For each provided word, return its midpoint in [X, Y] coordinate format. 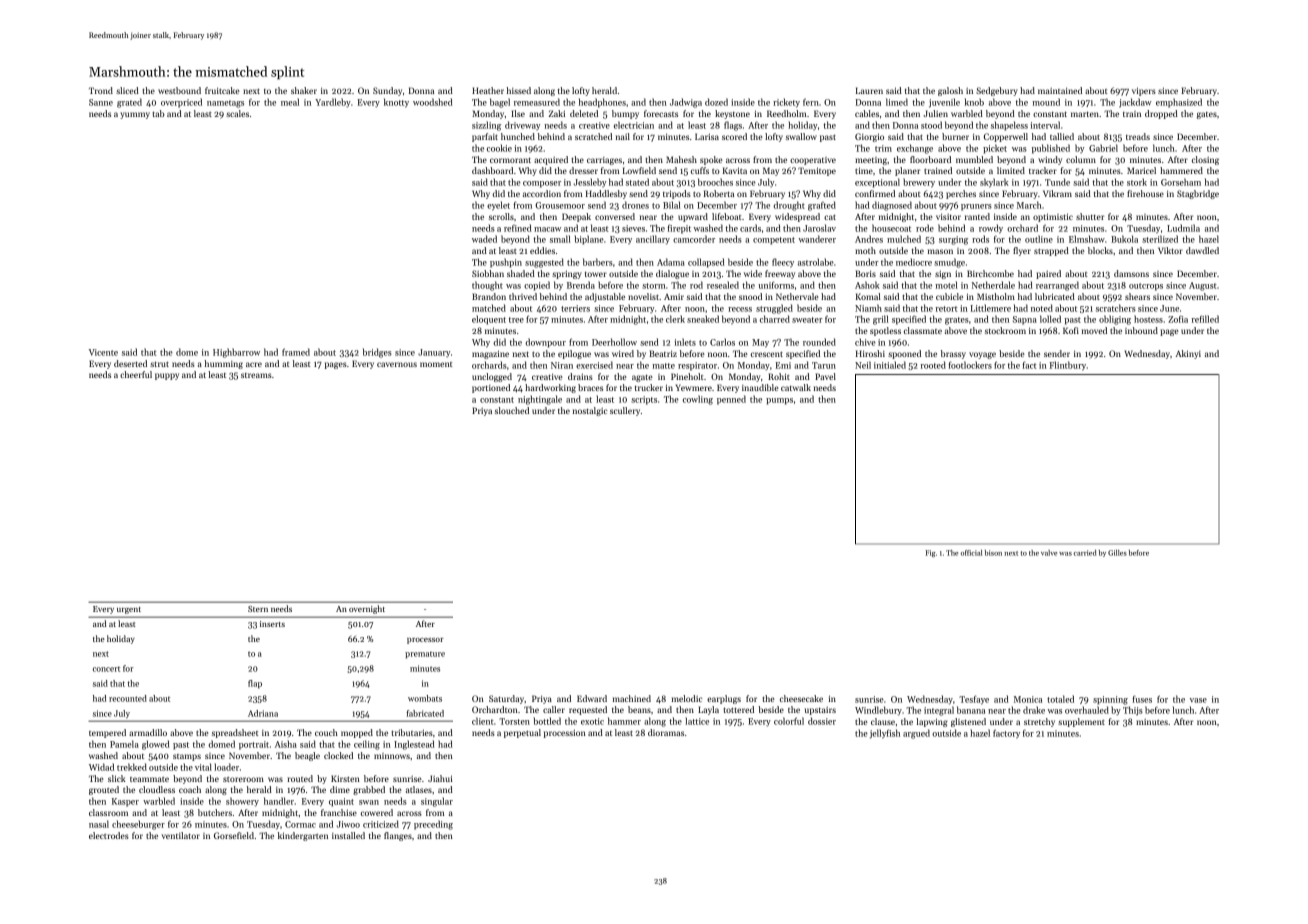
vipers [1144, 91]
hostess [1148, 319]
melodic [687, 698]
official [971, 553]
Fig [930, 553]
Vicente [103, 352]
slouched [512, 410]
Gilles [1117, 553]
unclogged [492, 377]
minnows [392, 756]
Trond [101, 90]
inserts [272, 624]
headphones [602, 103]
